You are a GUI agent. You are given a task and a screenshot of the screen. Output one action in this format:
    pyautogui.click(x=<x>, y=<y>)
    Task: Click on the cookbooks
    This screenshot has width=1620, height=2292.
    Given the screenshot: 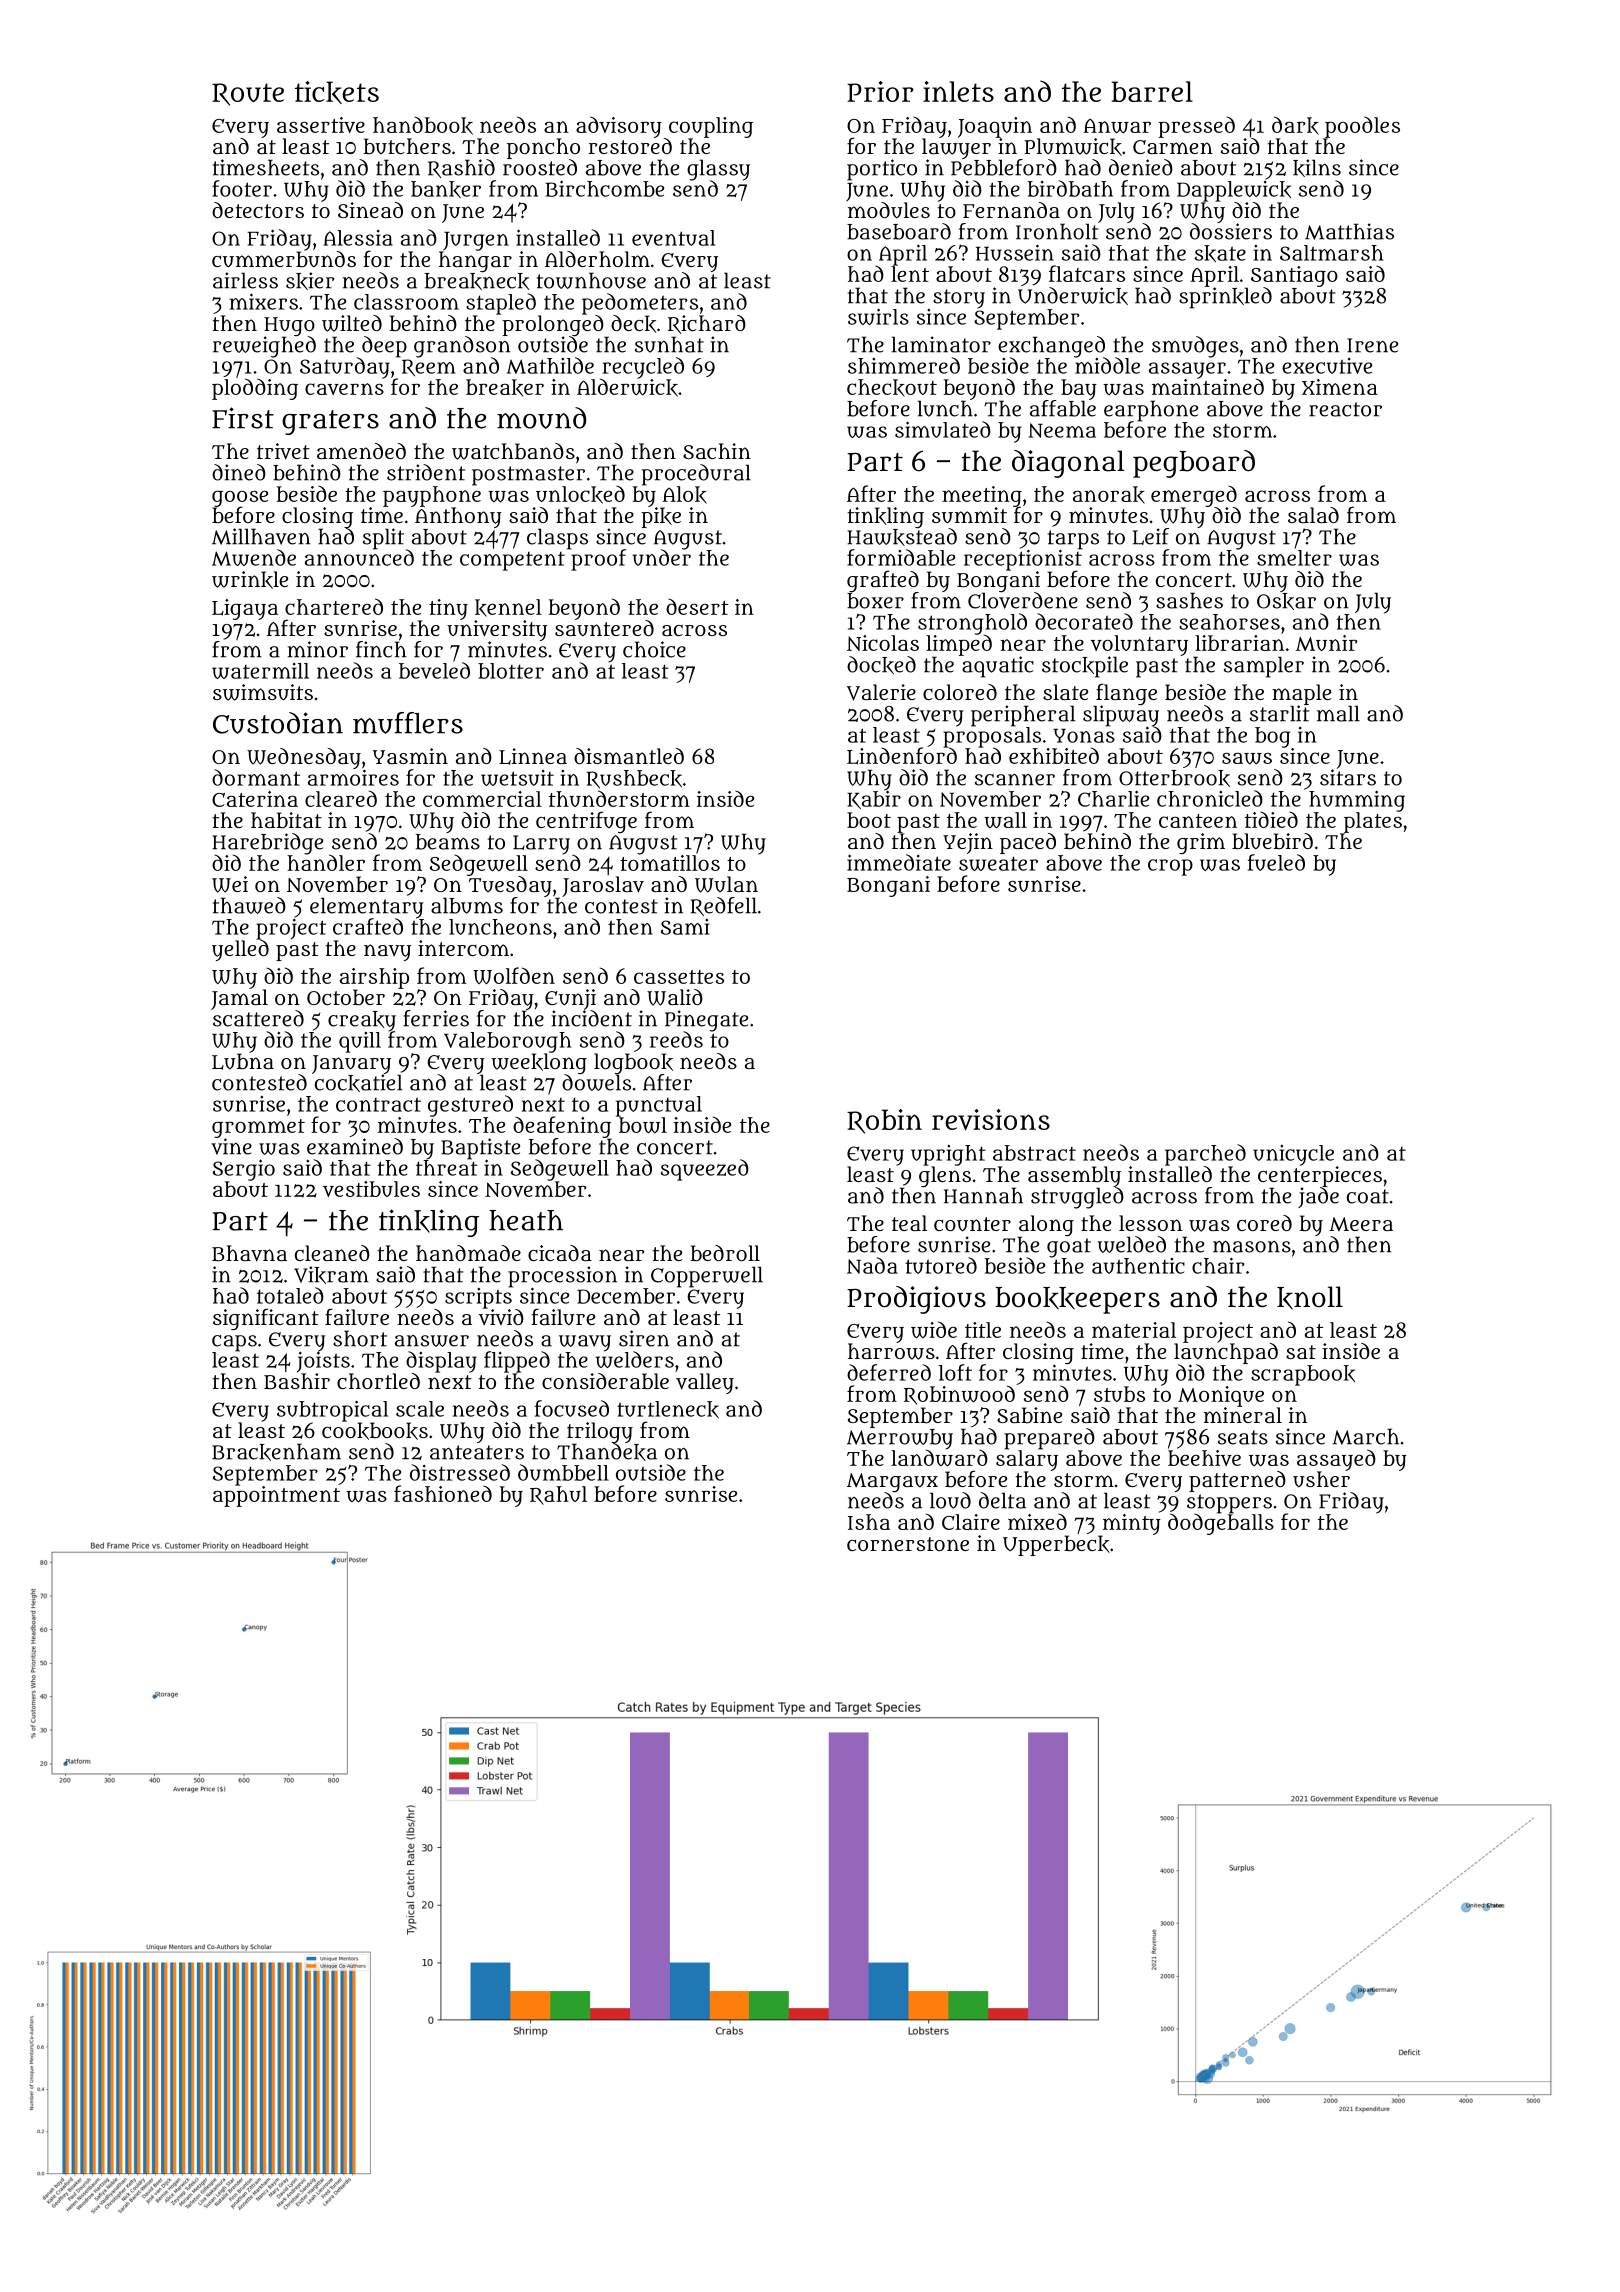 What is the action you would take?
    pyautogui.click(x=375, y=1431)
